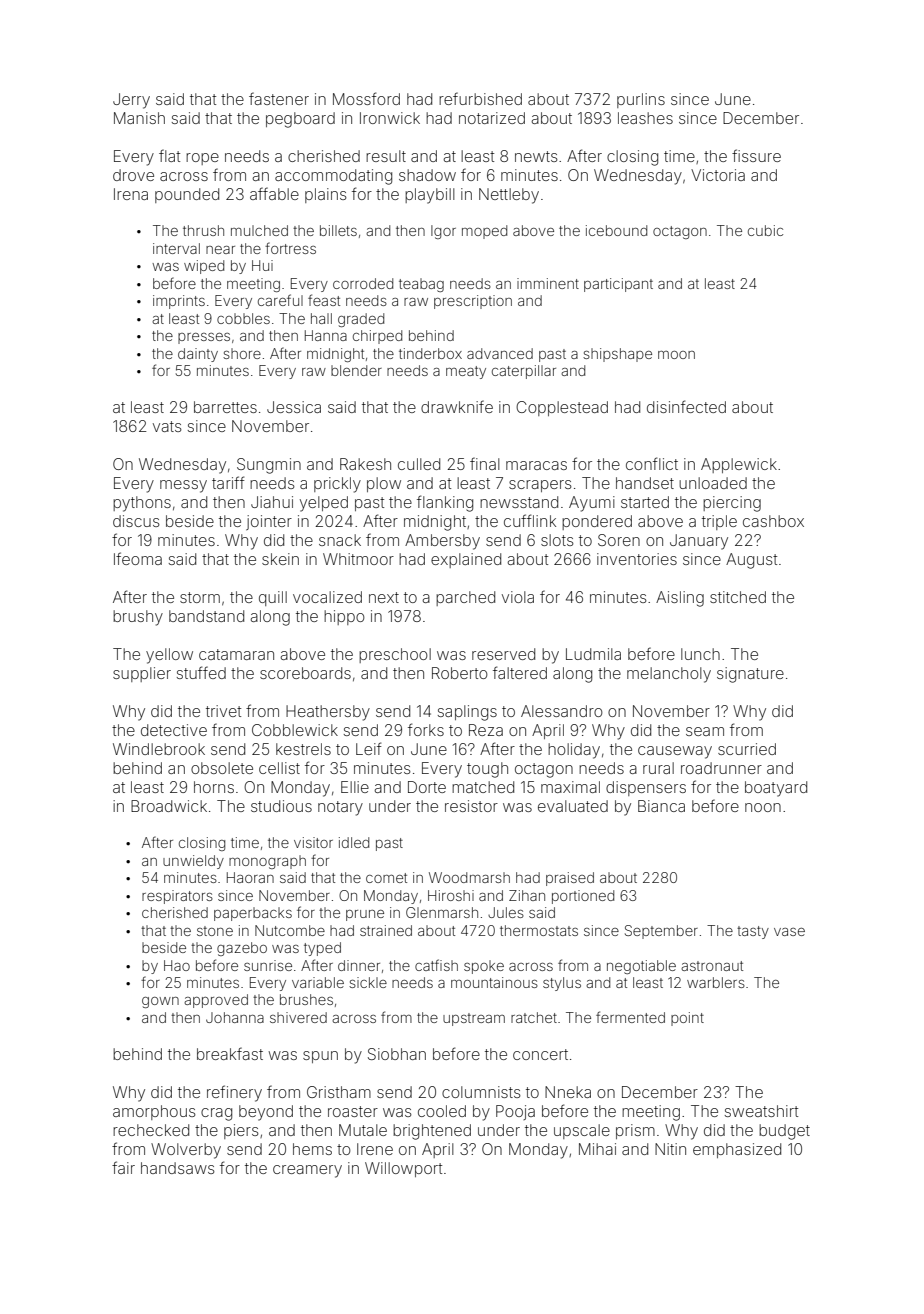  I want to click on Nutcombe, so click(290, 930).
